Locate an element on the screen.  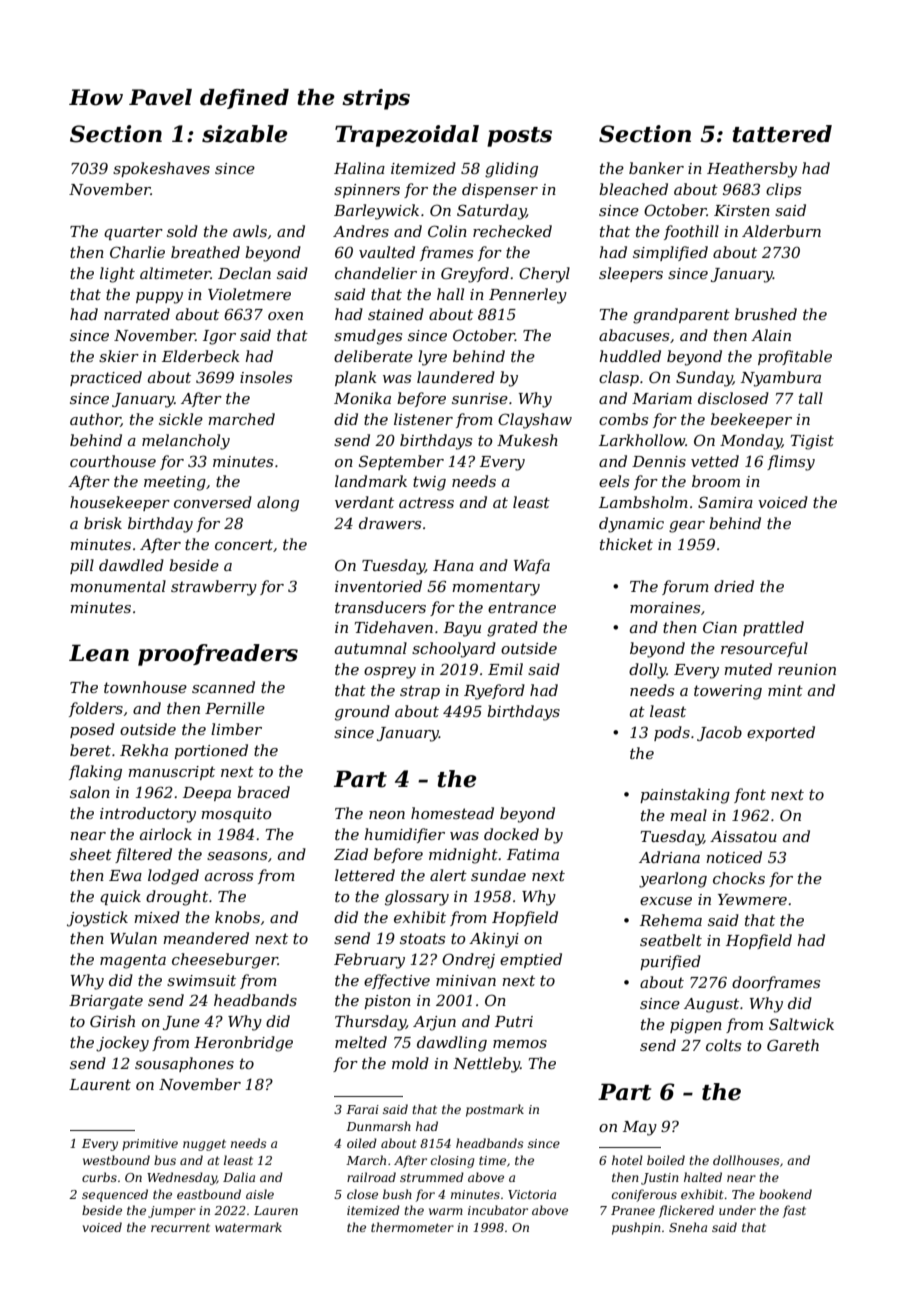
ground is located at coordinates (362, 713).
